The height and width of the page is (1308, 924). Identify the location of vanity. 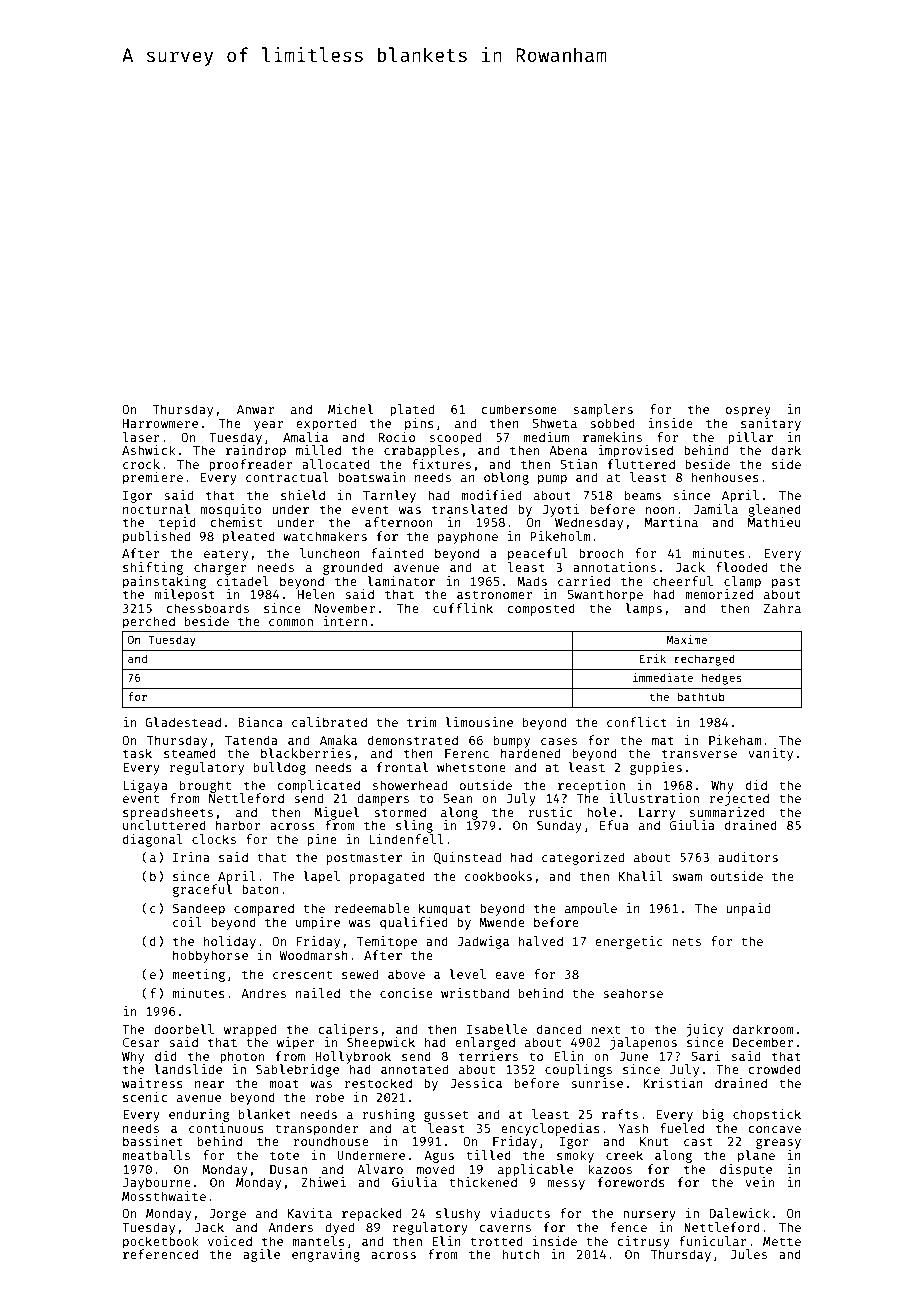
(770, 754).
